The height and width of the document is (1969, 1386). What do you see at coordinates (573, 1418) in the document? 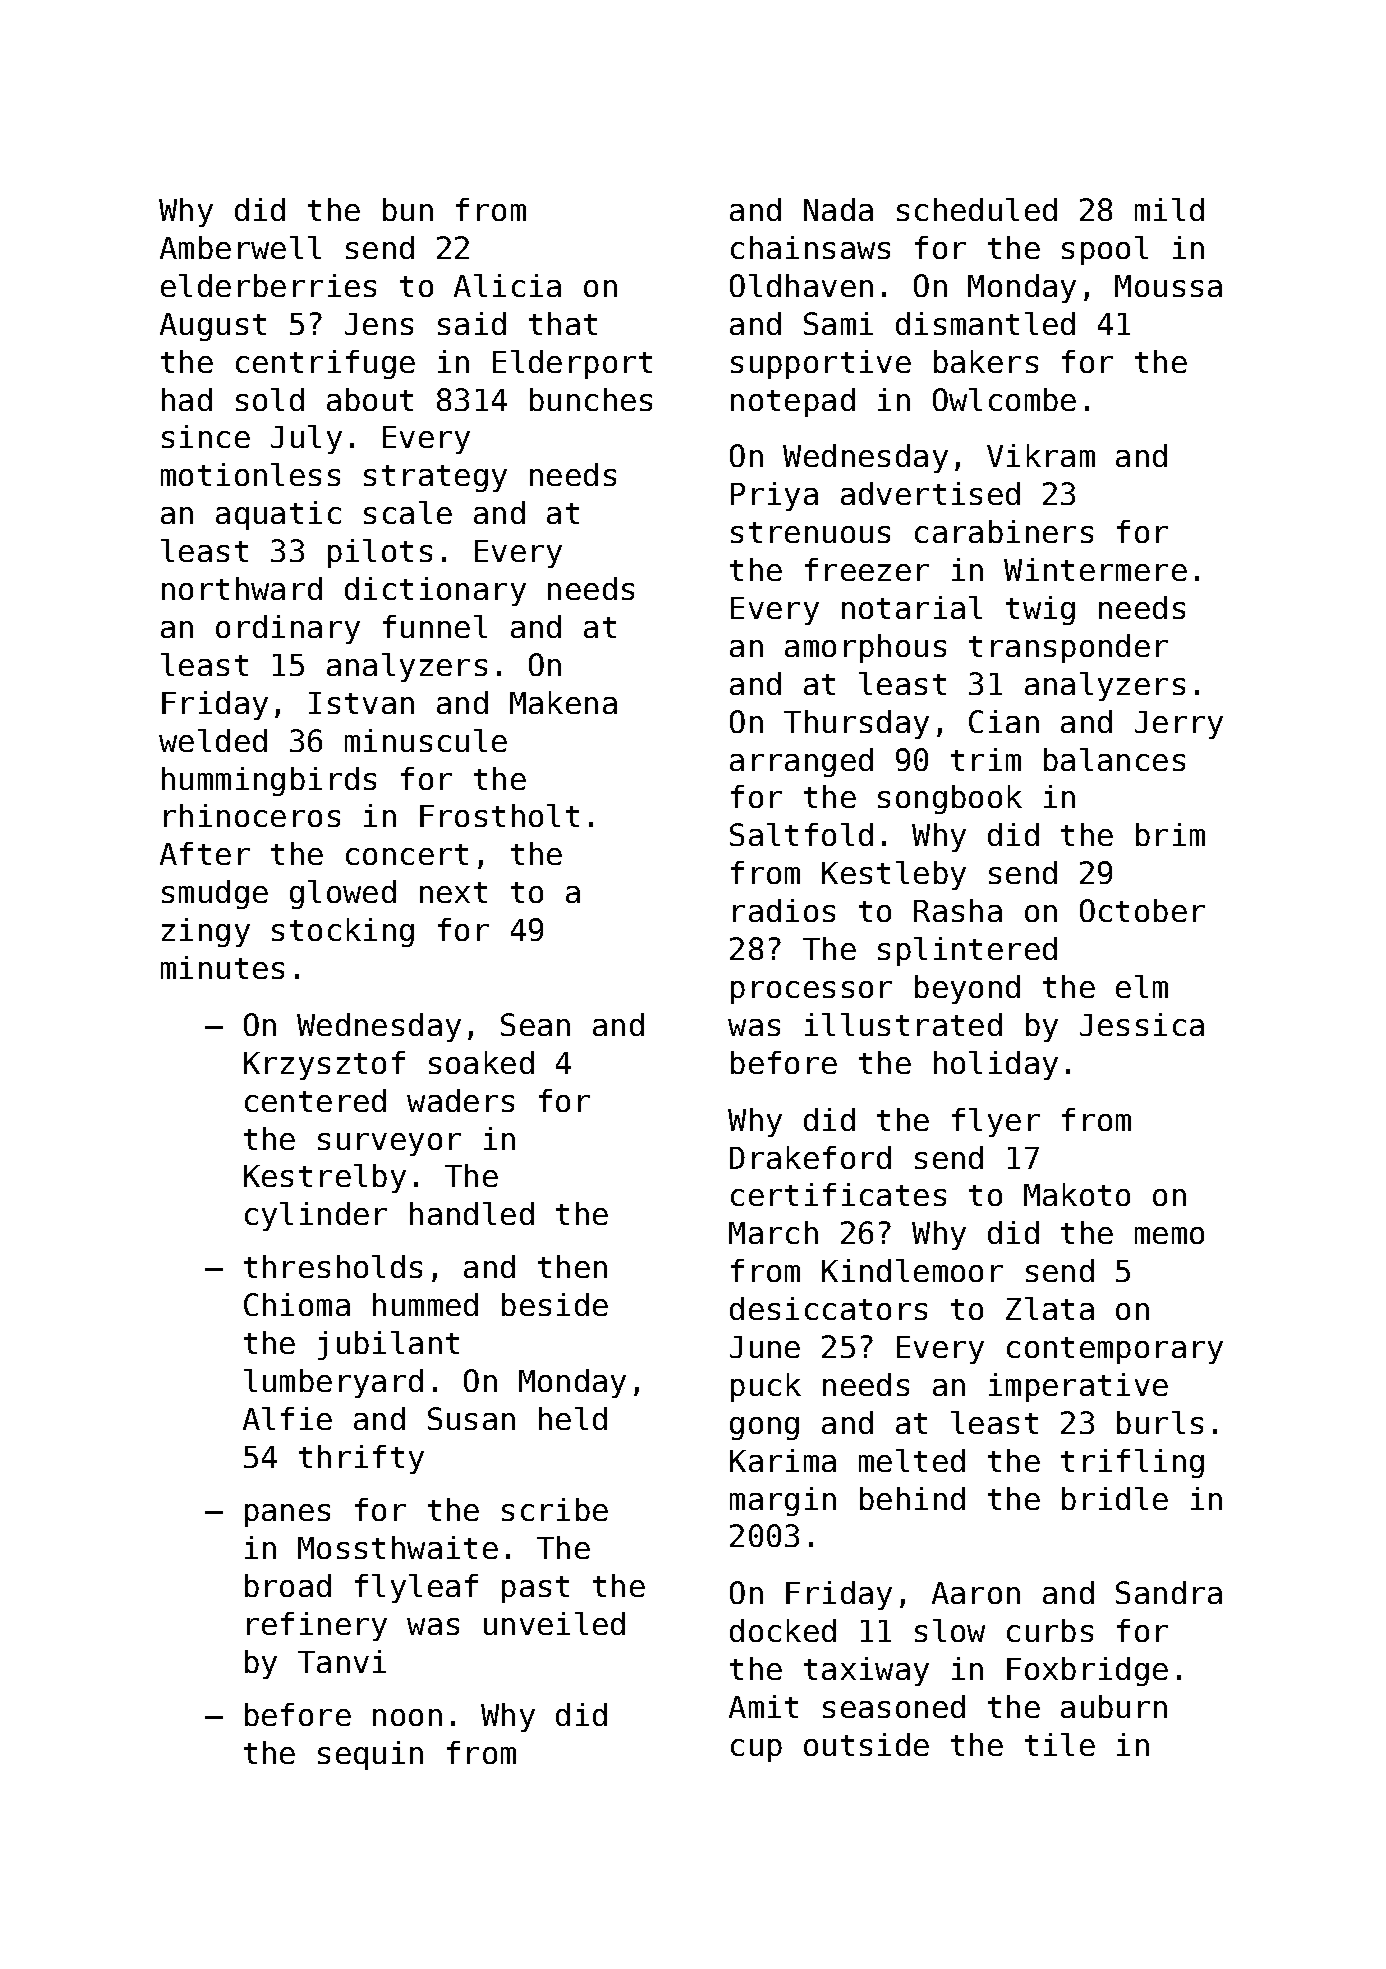
I see `held` at bounding box center [573, 1418].
